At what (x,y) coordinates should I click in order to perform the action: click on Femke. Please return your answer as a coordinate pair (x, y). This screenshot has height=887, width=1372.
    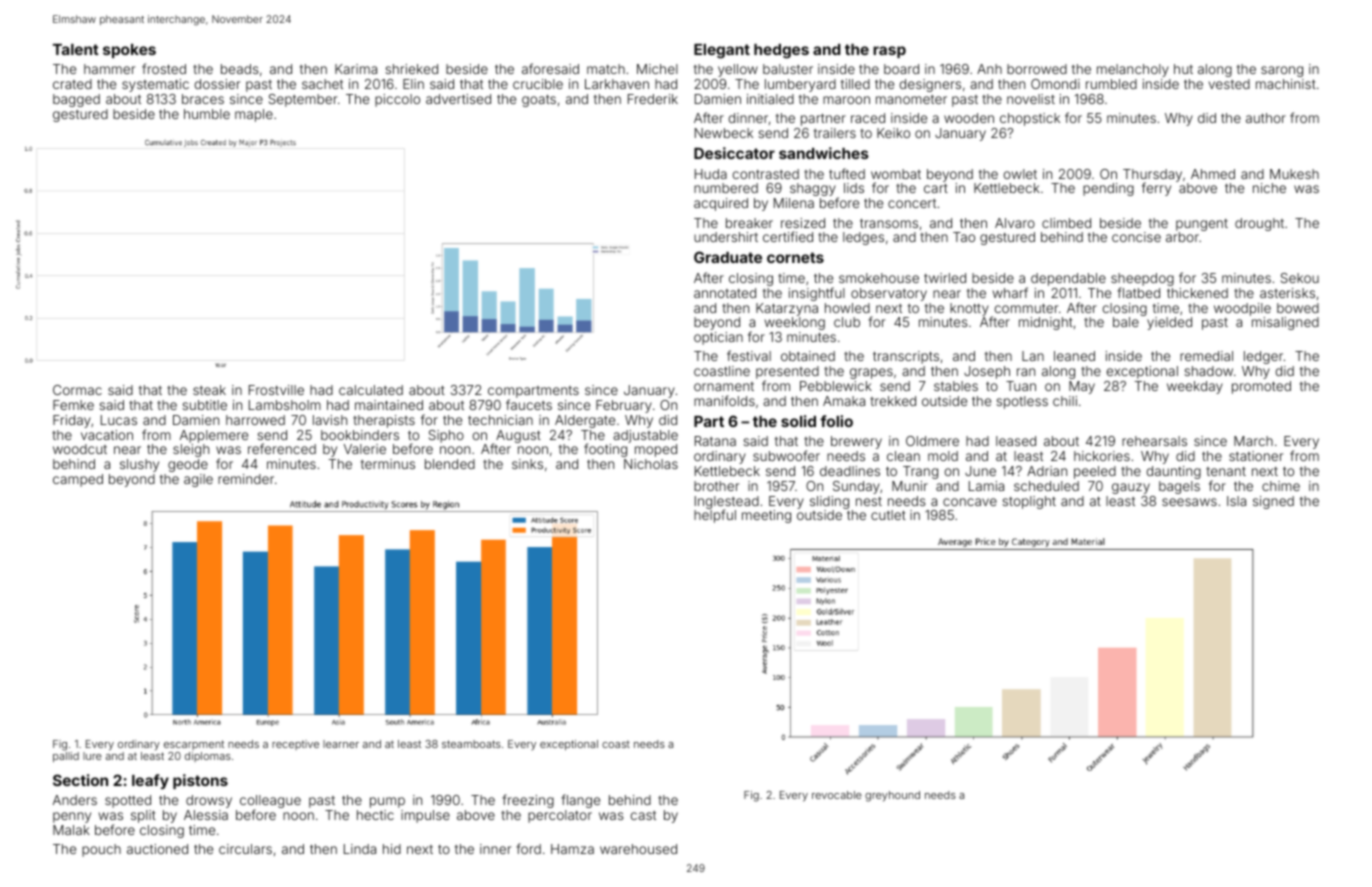
    Looking at the image, I should click on (73, 405).
